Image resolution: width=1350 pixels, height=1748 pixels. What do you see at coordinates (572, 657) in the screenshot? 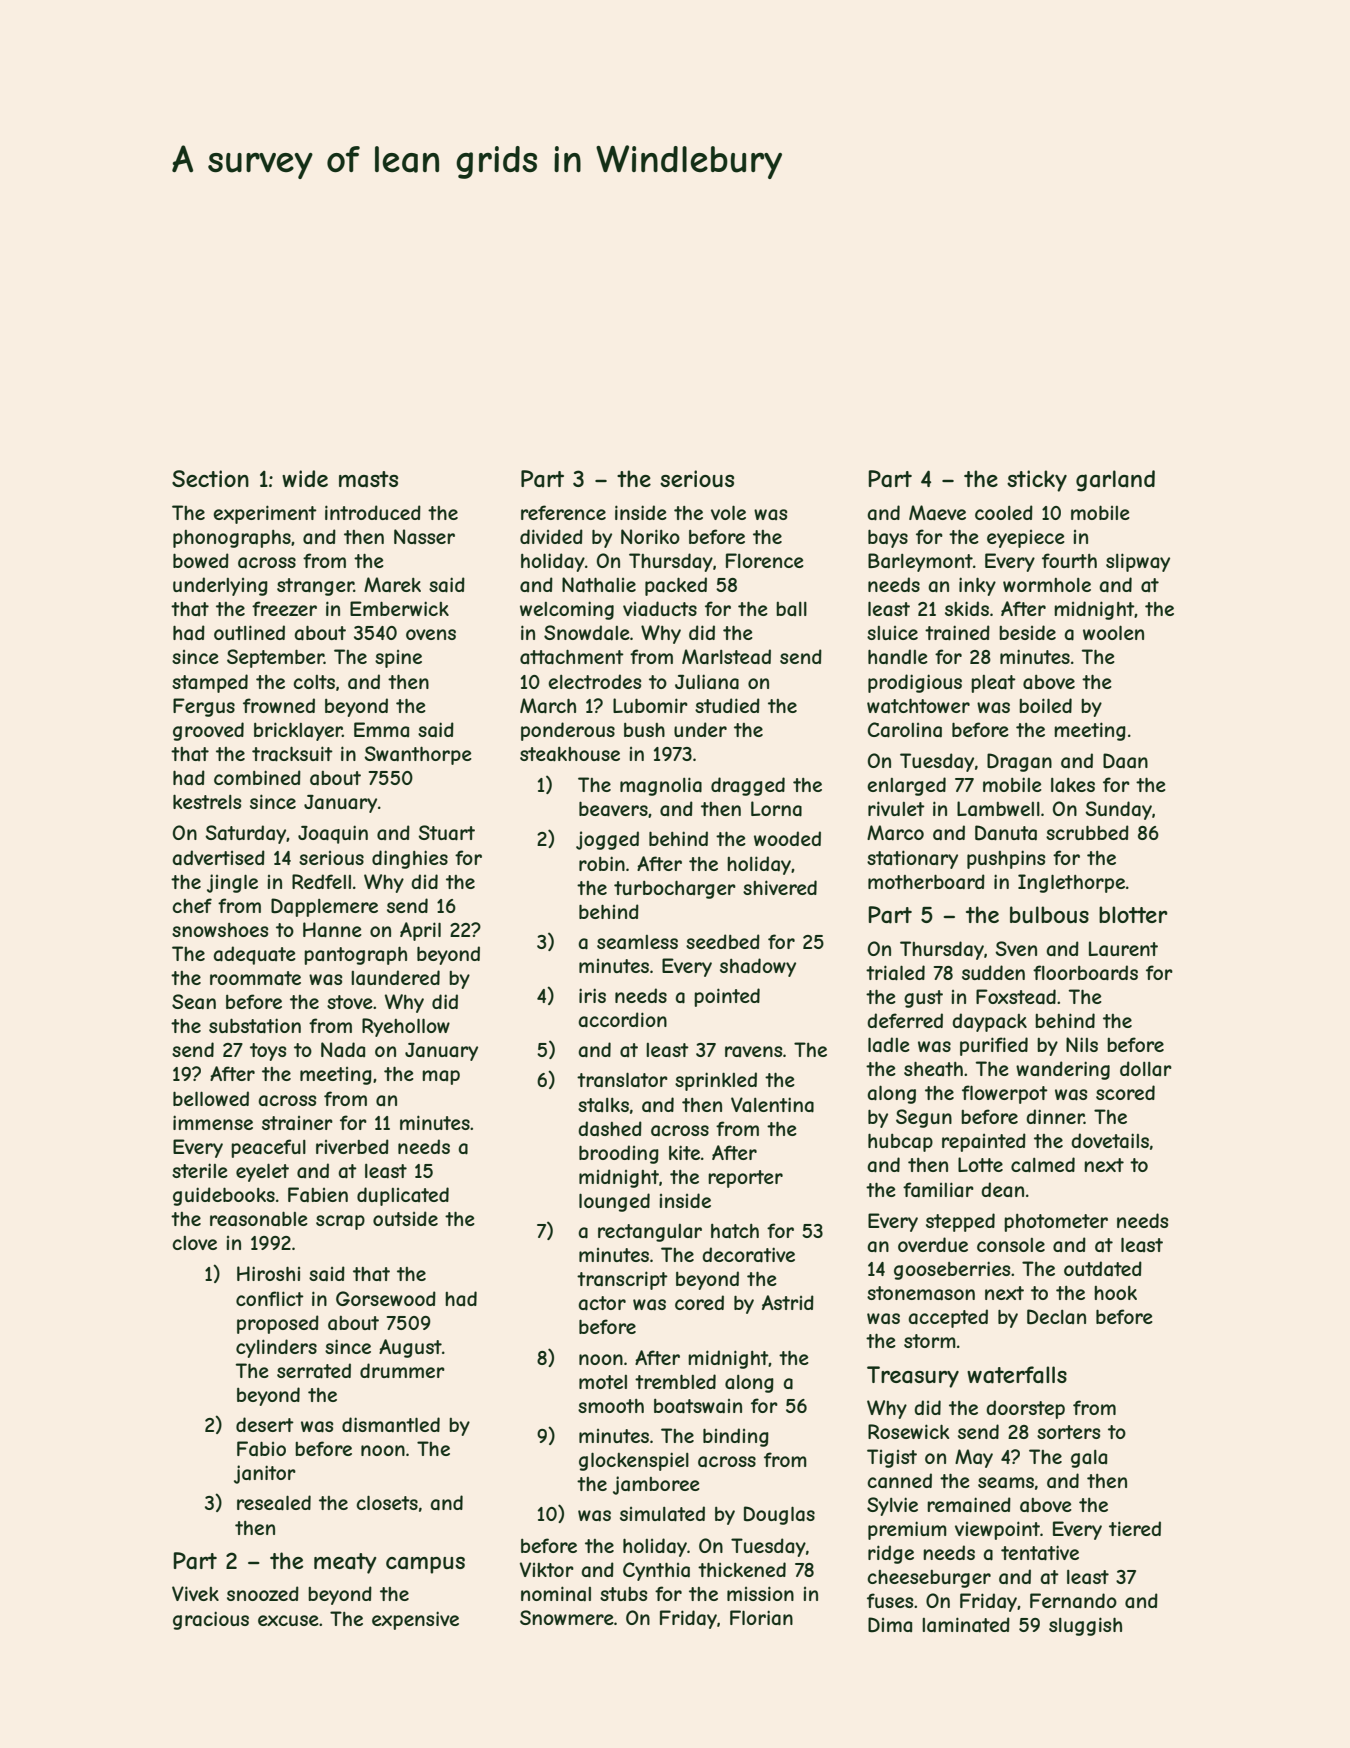
I see `attachment` at bounding box center [572, 657].
